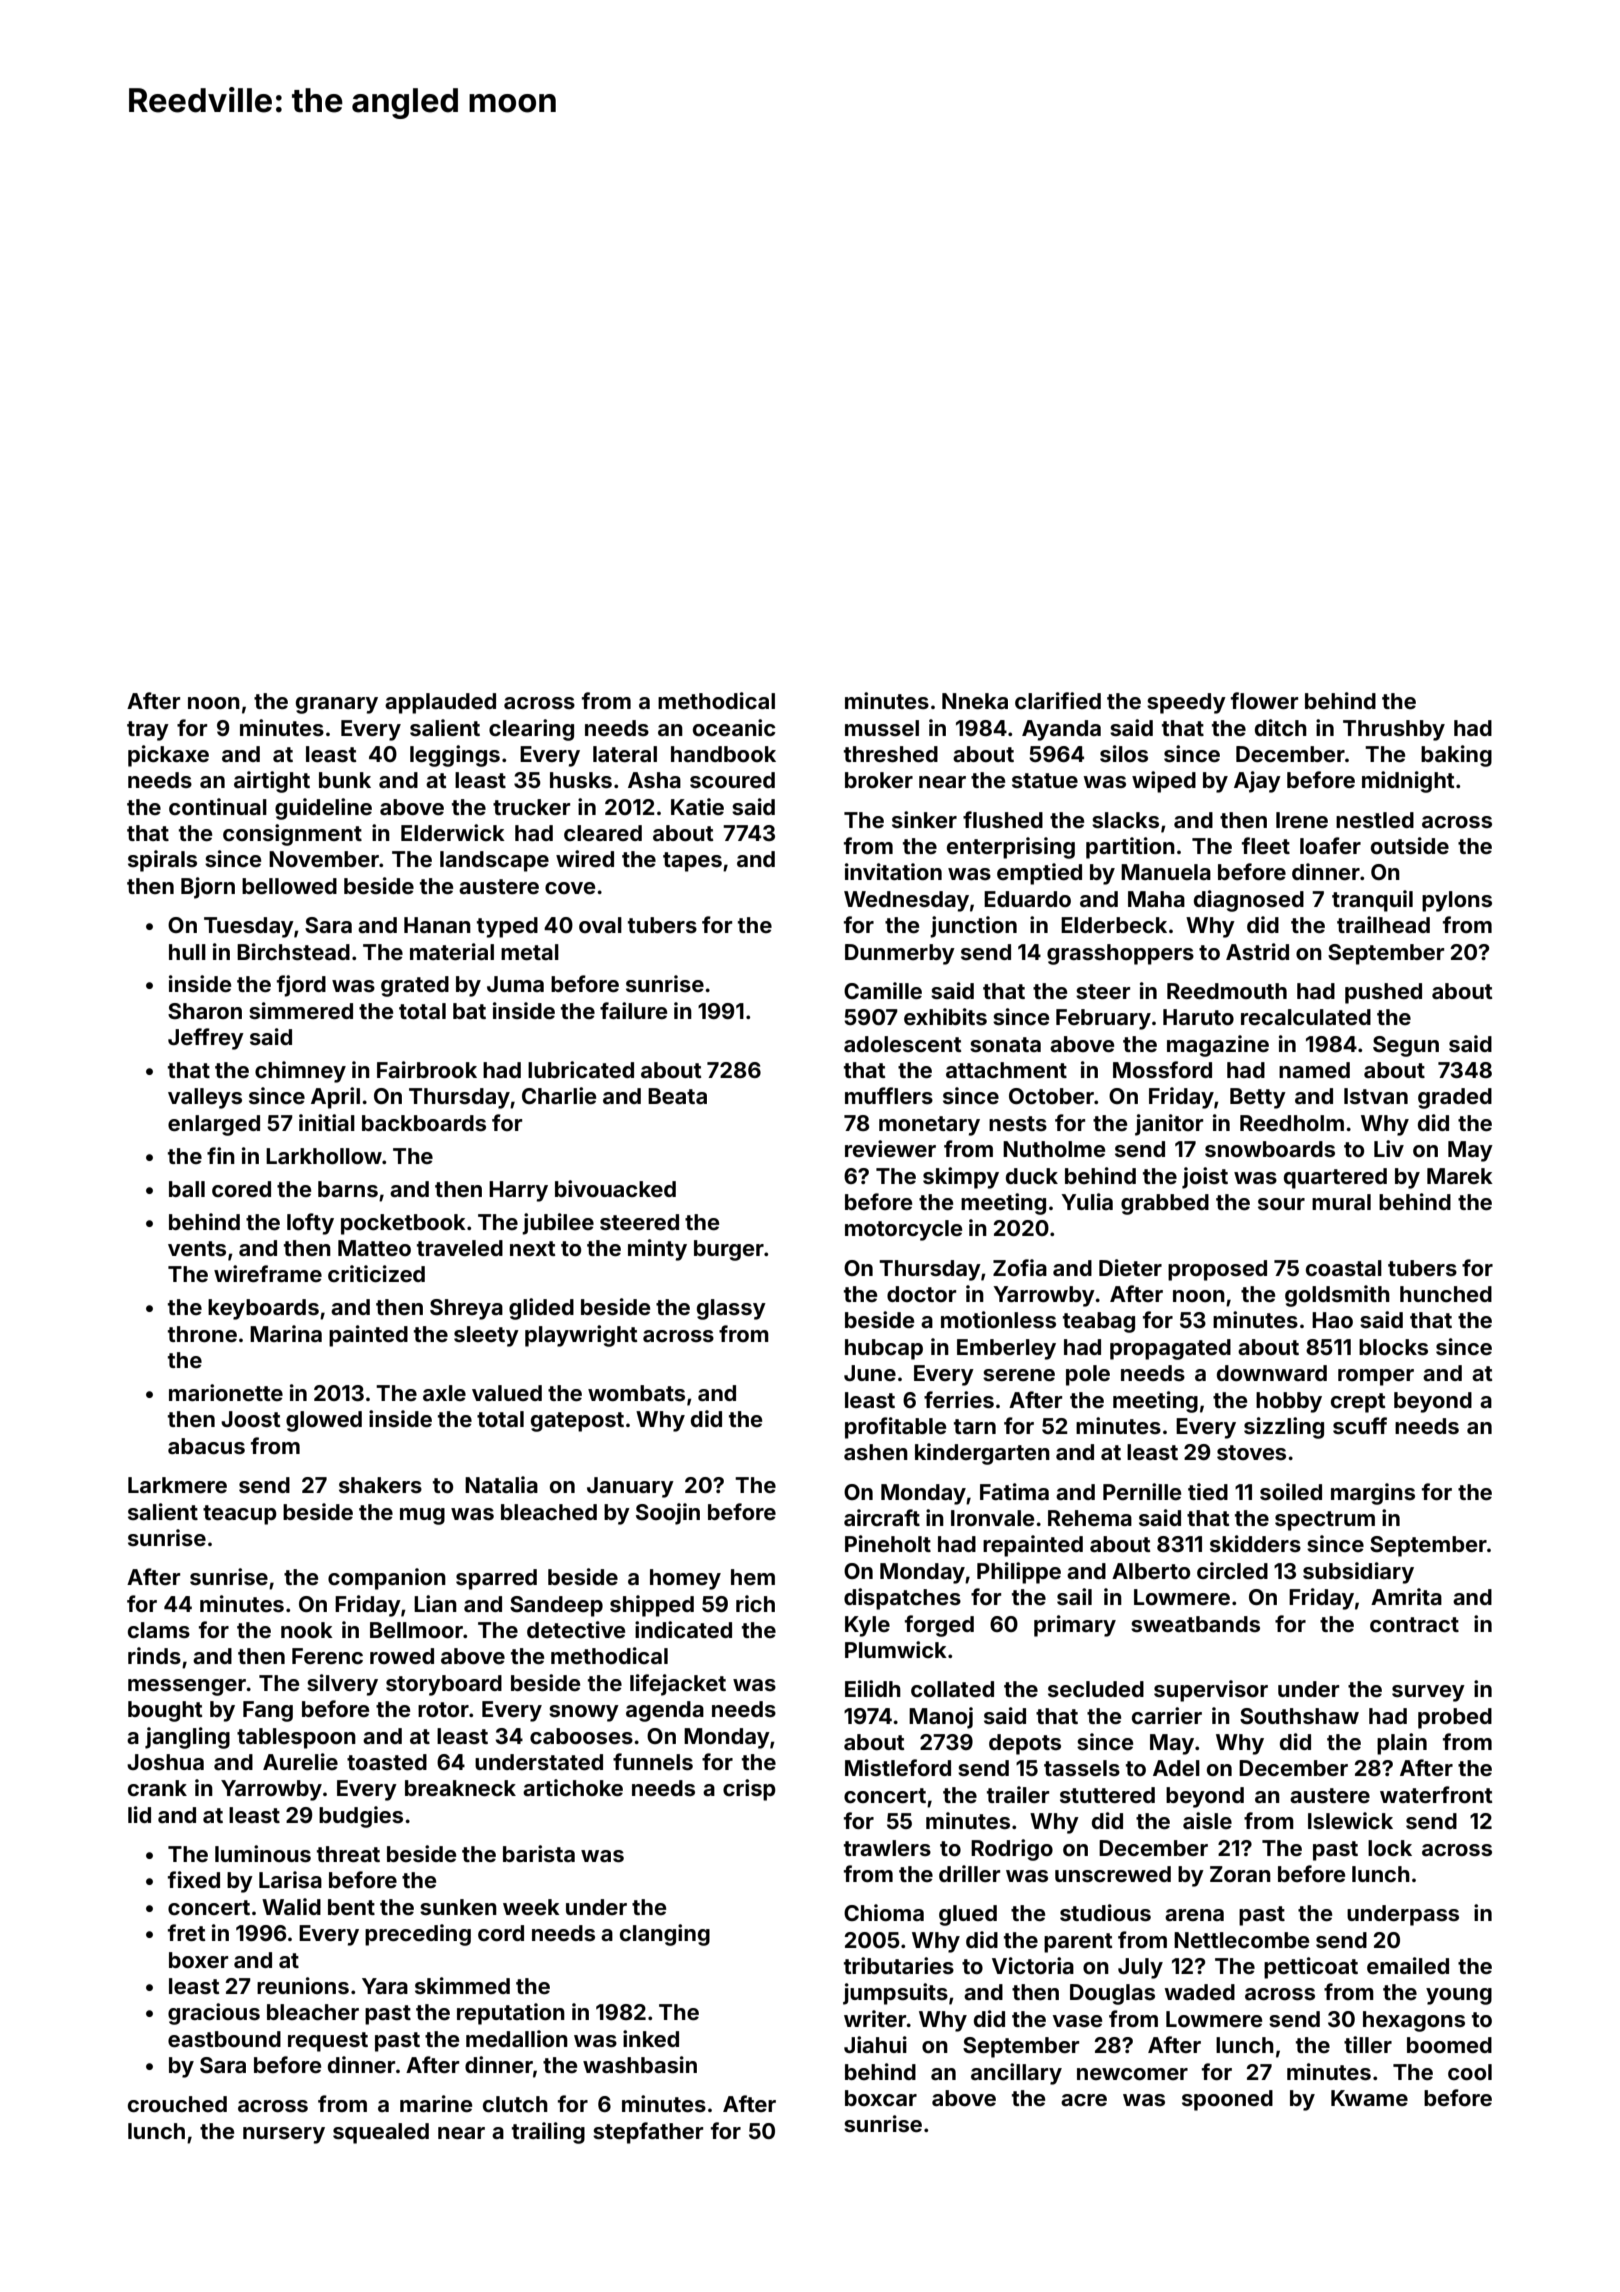  Describe the element at coordinates (883, 990) in the screenshot. I see `Camille` at that location.
